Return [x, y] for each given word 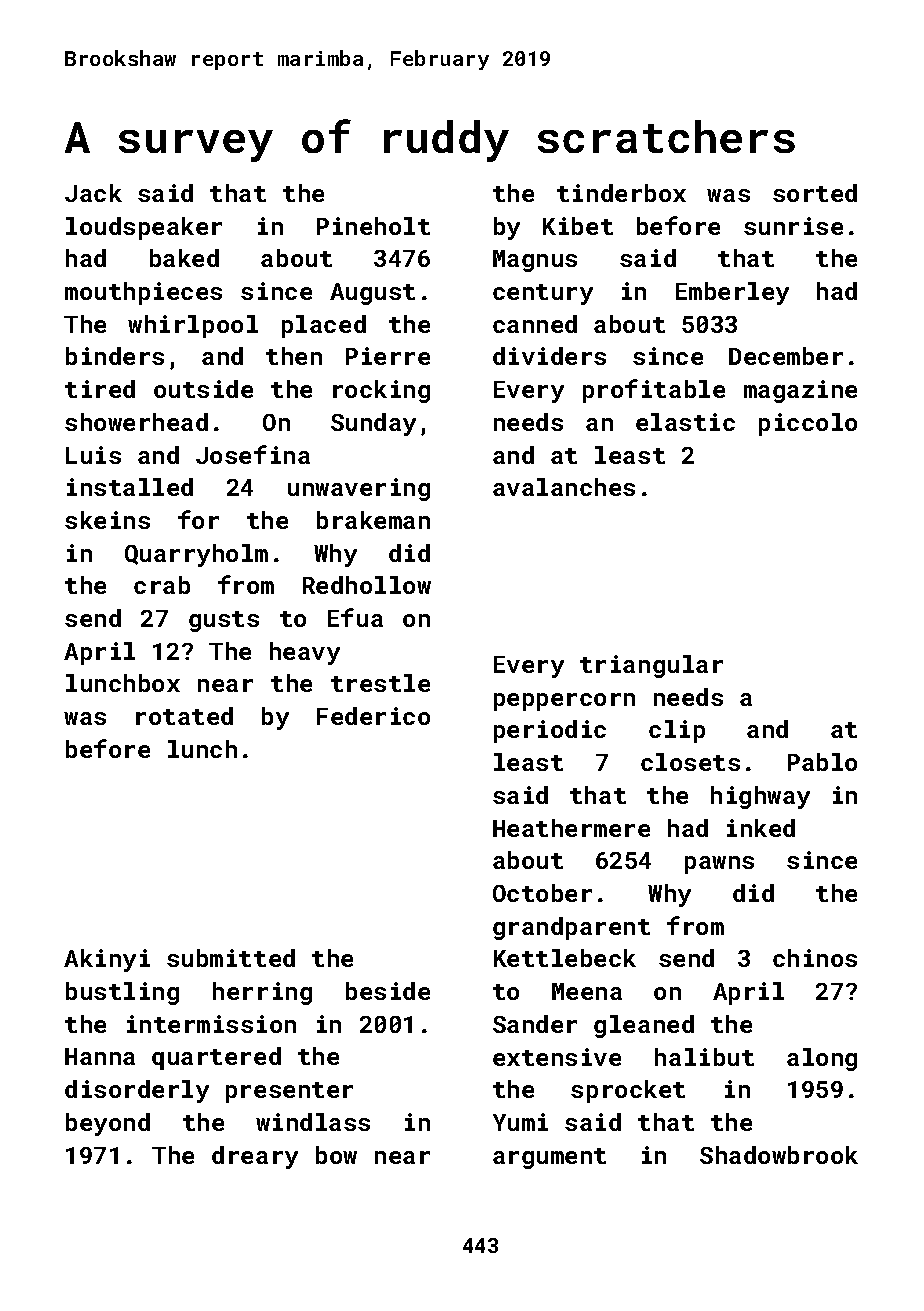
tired [100, 389]
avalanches [564, 487]
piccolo [808, 424]
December [786, 356]
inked [761, 828]
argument [549, 1158]
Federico [373, 716]
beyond [108, 1124]
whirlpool [193, 326]
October [542, 893]
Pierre [388, 356]
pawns [719, 865]
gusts [224, 621]
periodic [550, 731]
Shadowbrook [779, 1155]
